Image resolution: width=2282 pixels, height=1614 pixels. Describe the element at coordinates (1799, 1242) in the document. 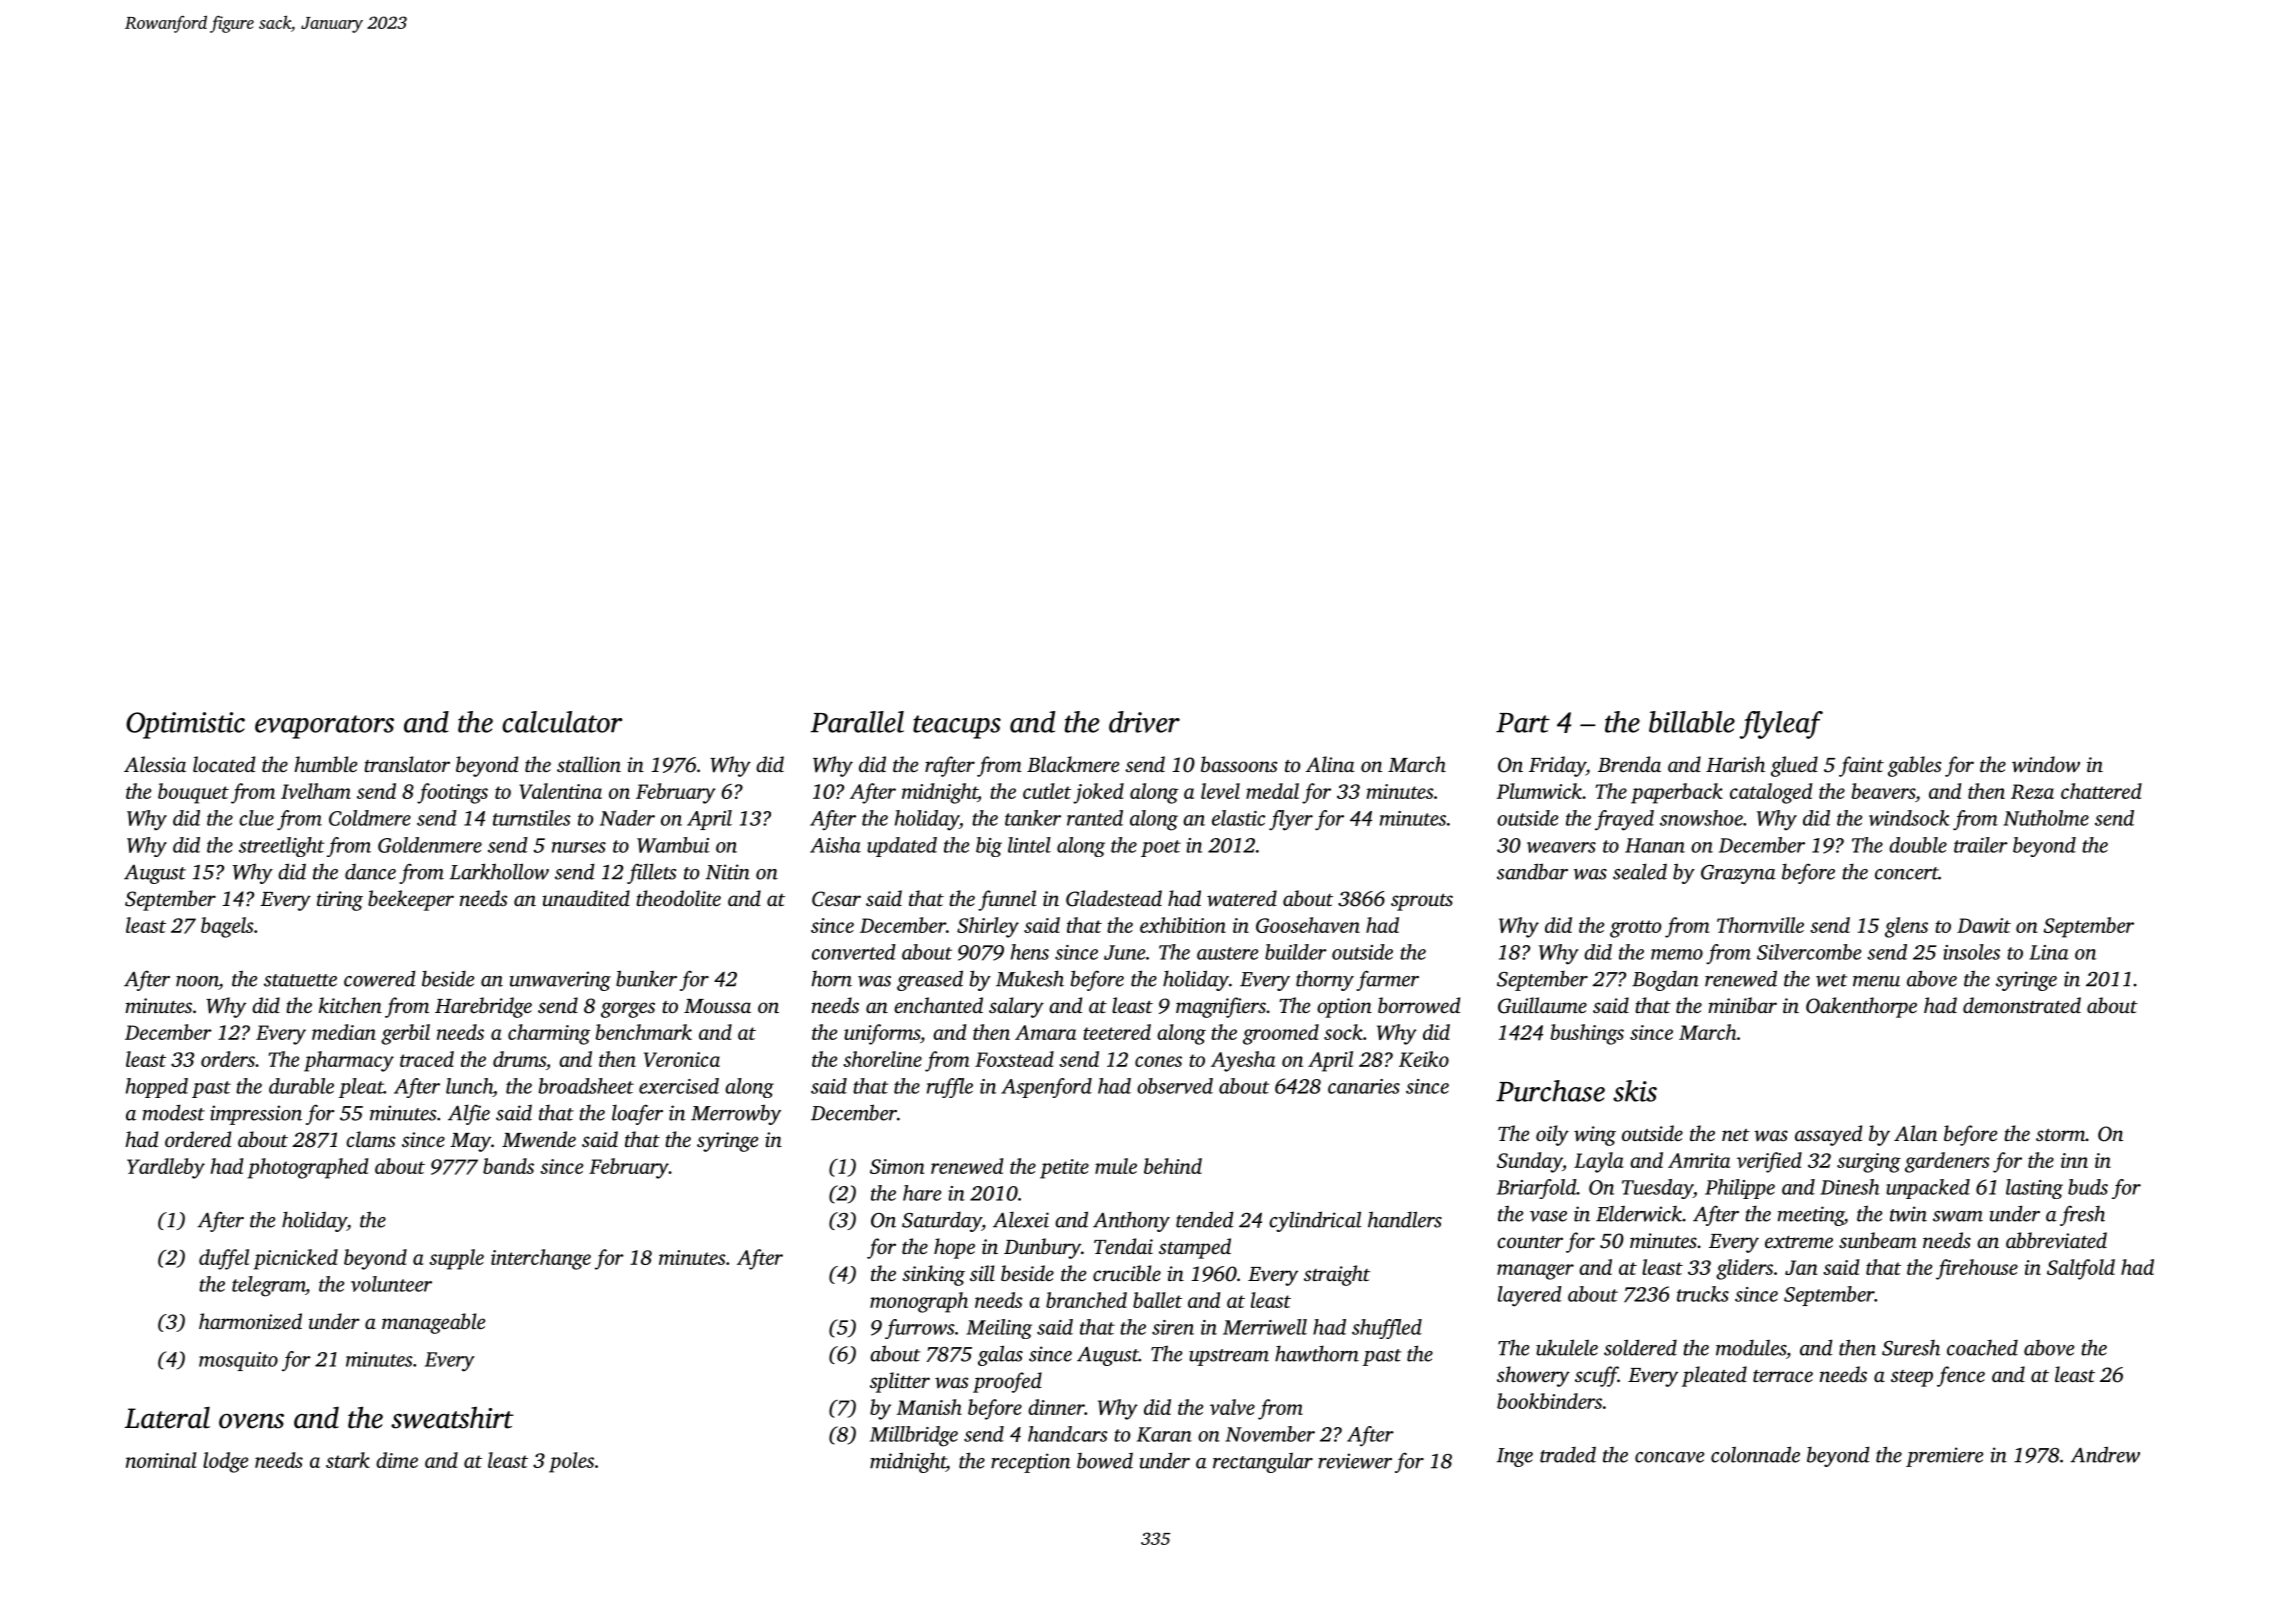

I see `extreme` at that location.
